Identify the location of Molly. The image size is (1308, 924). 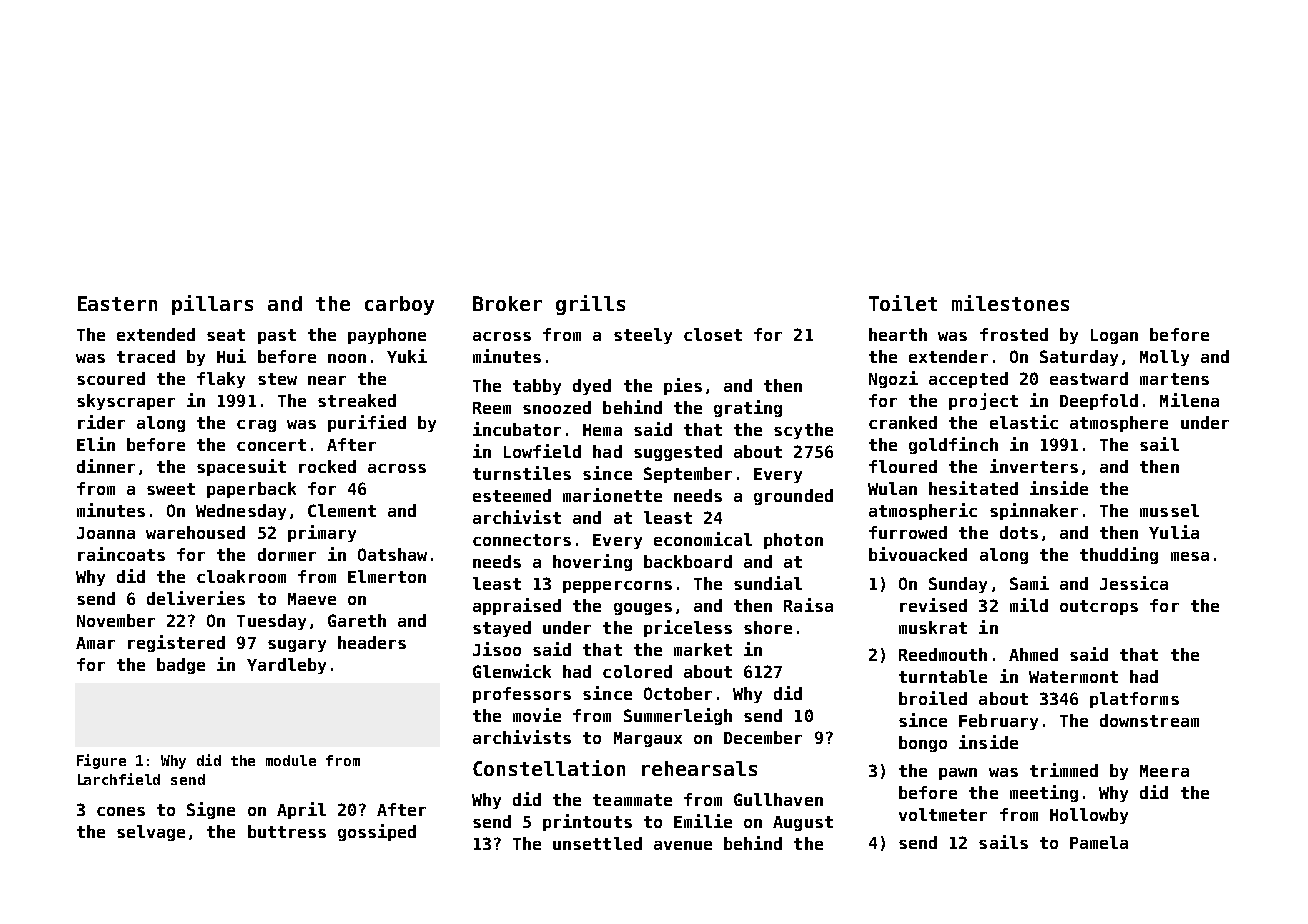
(1164, 358).
